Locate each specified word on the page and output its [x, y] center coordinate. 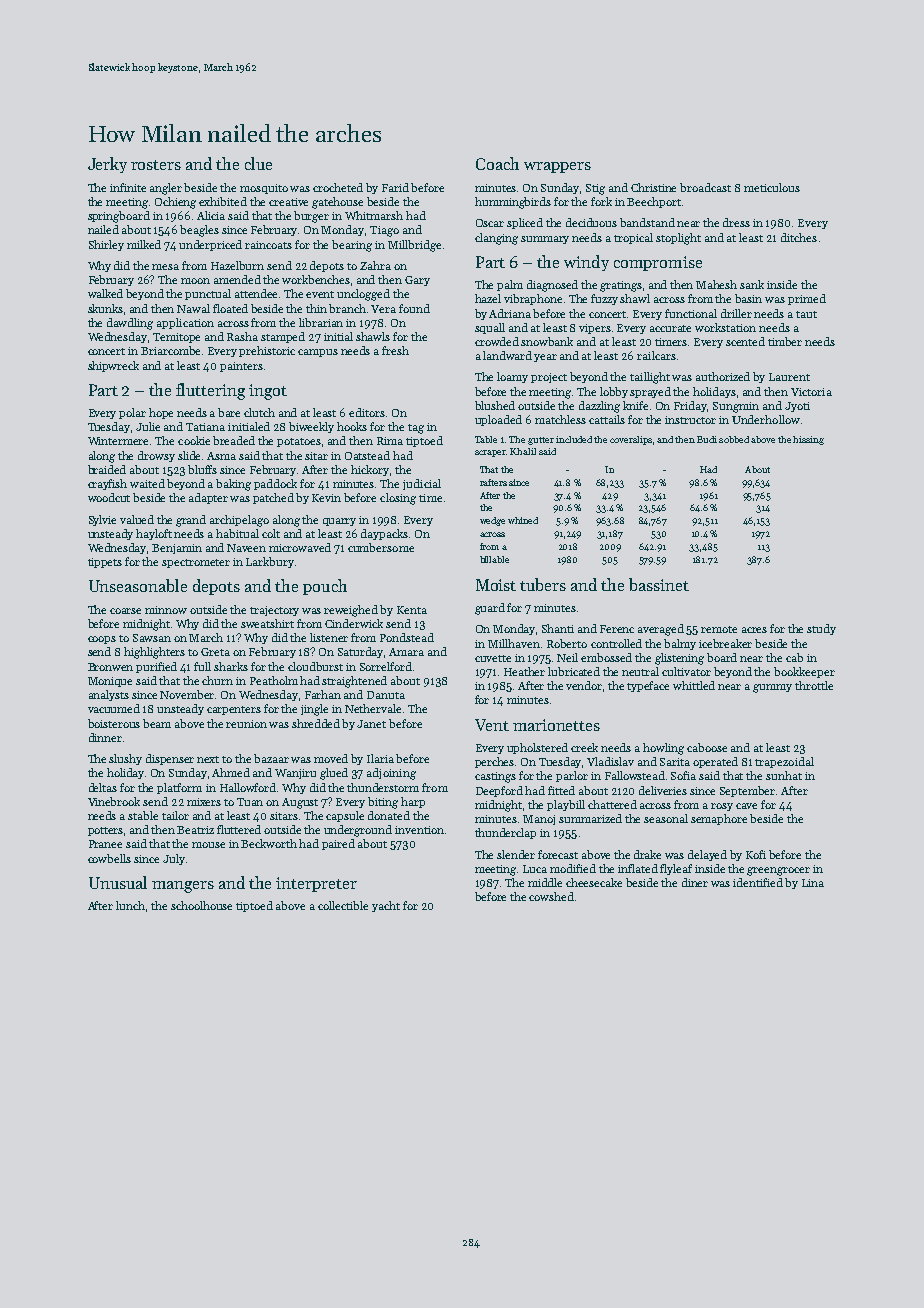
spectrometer [196, 563]
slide [189, 455]
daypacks [384, 534]
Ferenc [617, 629]
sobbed [734, 439]
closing [398, 499]
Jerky [107, 165]
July [174, 859]
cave [746, 806]
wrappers [557, 167]
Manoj [539, 820]
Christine [653, 187]
